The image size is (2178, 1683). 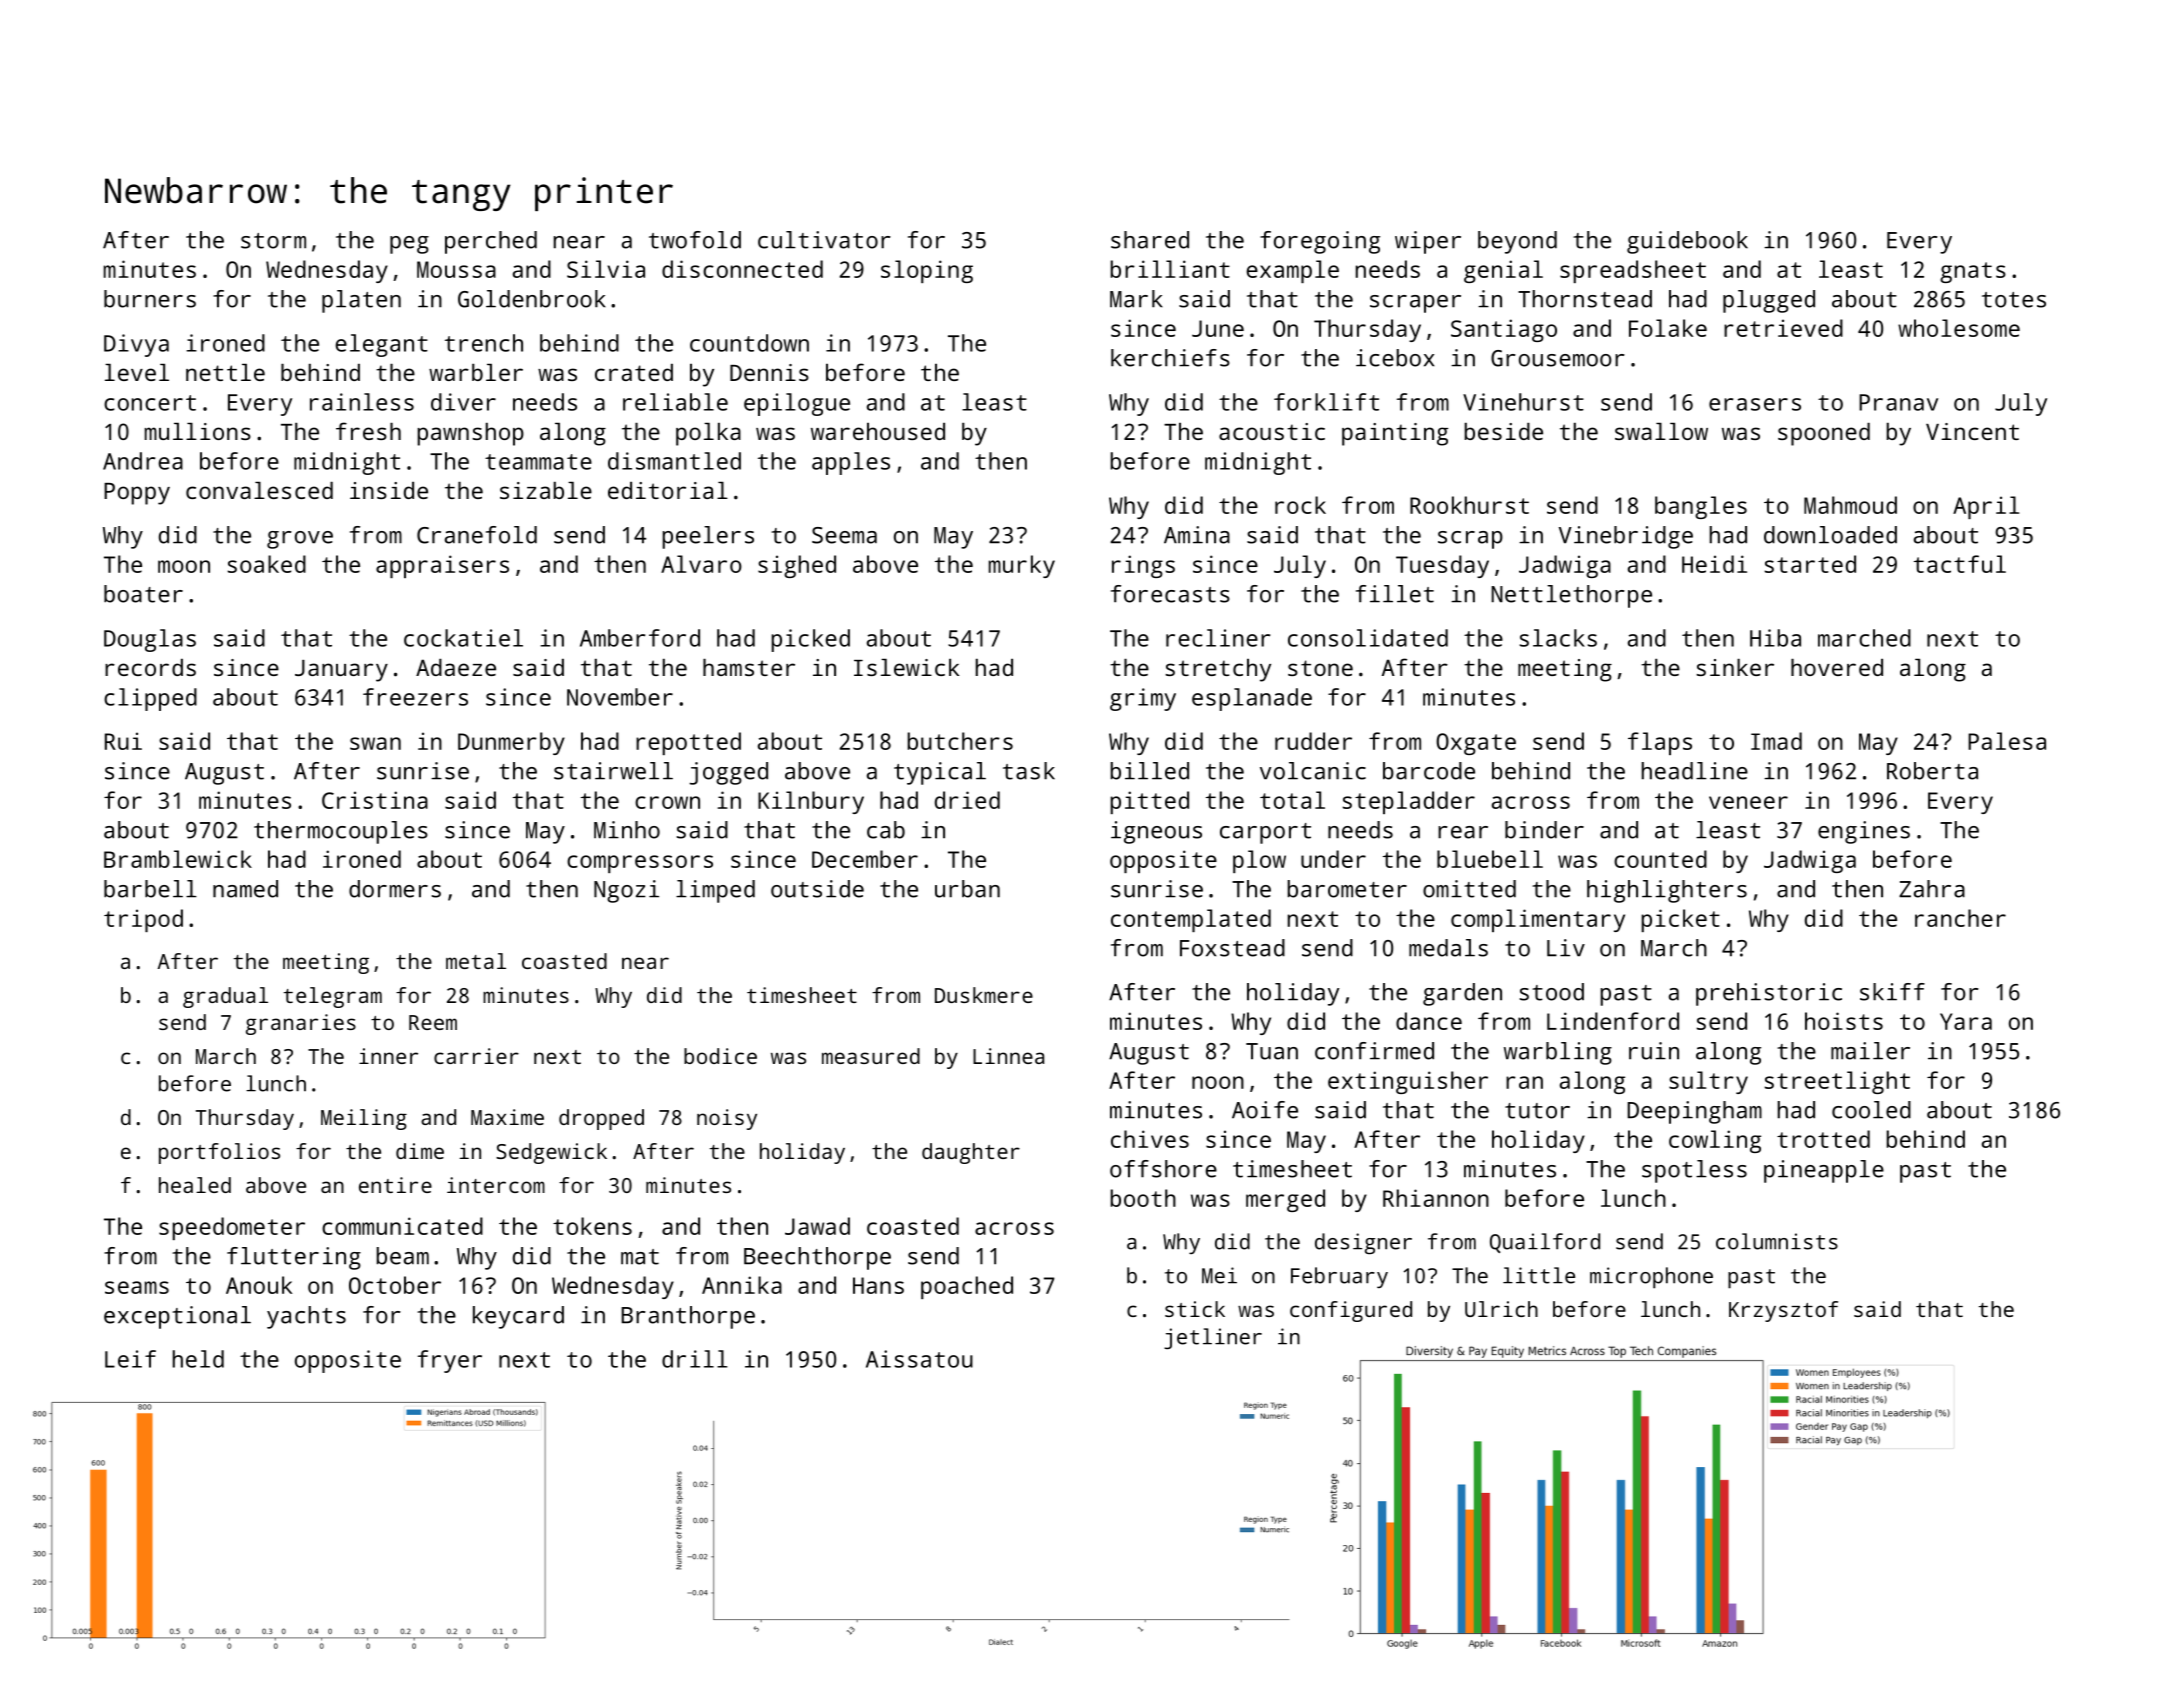 I want to click on booth, so click(x=1143, y=1198).
